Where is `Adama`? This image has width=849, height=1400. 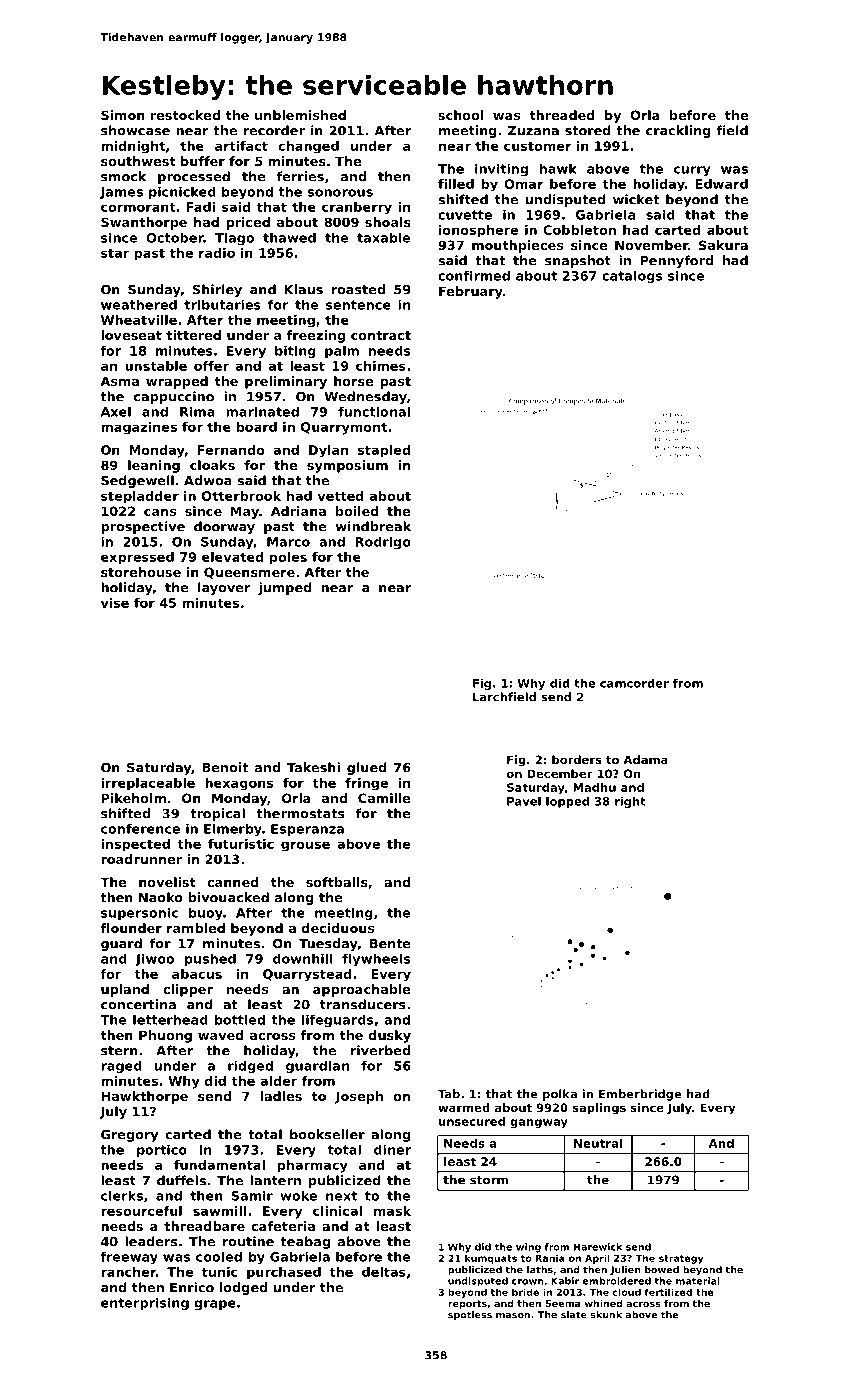
Adama is located at coordinates (645, 759).
